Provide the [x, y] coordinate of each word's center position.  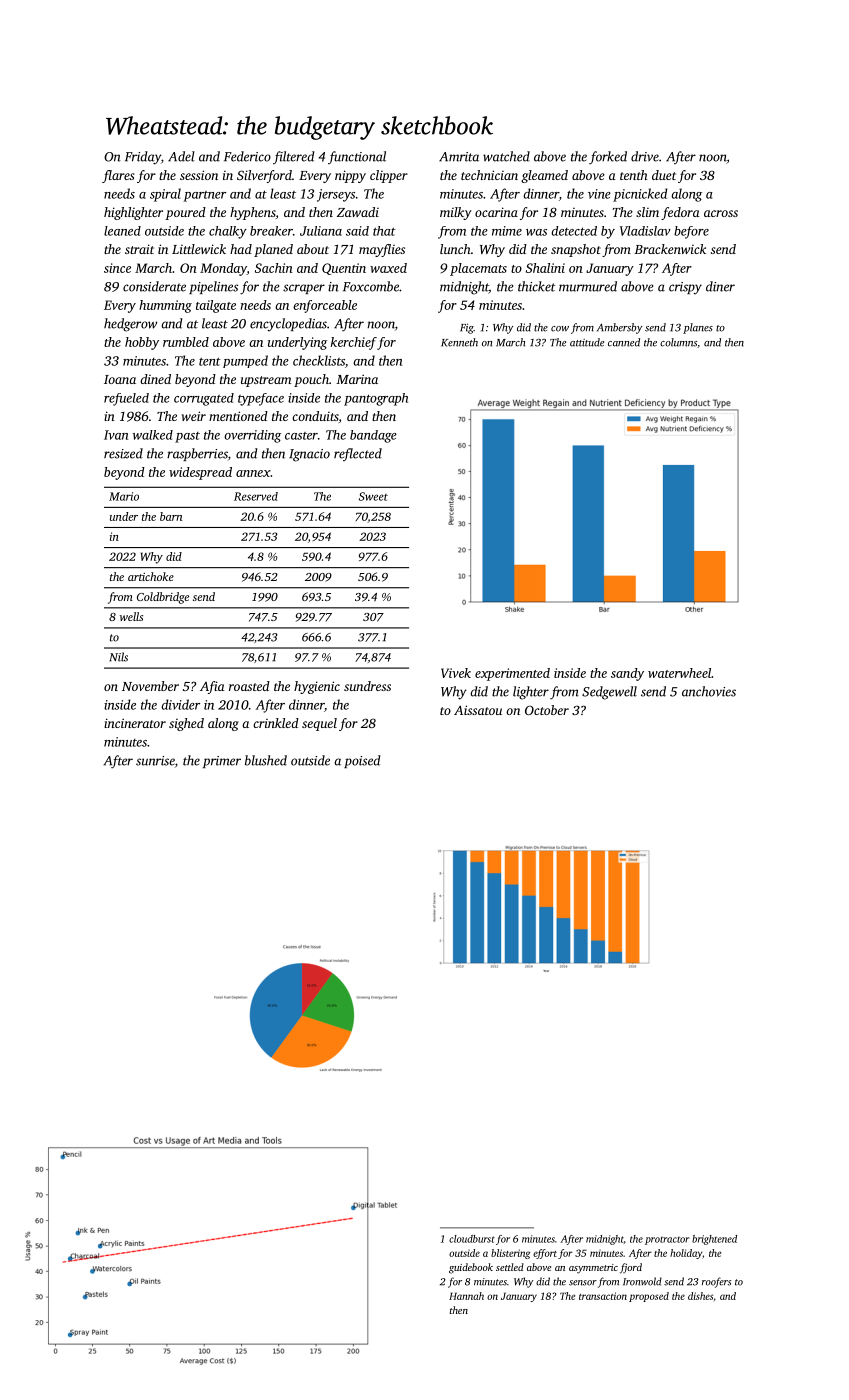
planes [698, 328]
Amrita [459, 157]
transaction [603, 1296]
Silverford [264, 176]
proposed [649, 1297]
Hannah [466, 1296]
